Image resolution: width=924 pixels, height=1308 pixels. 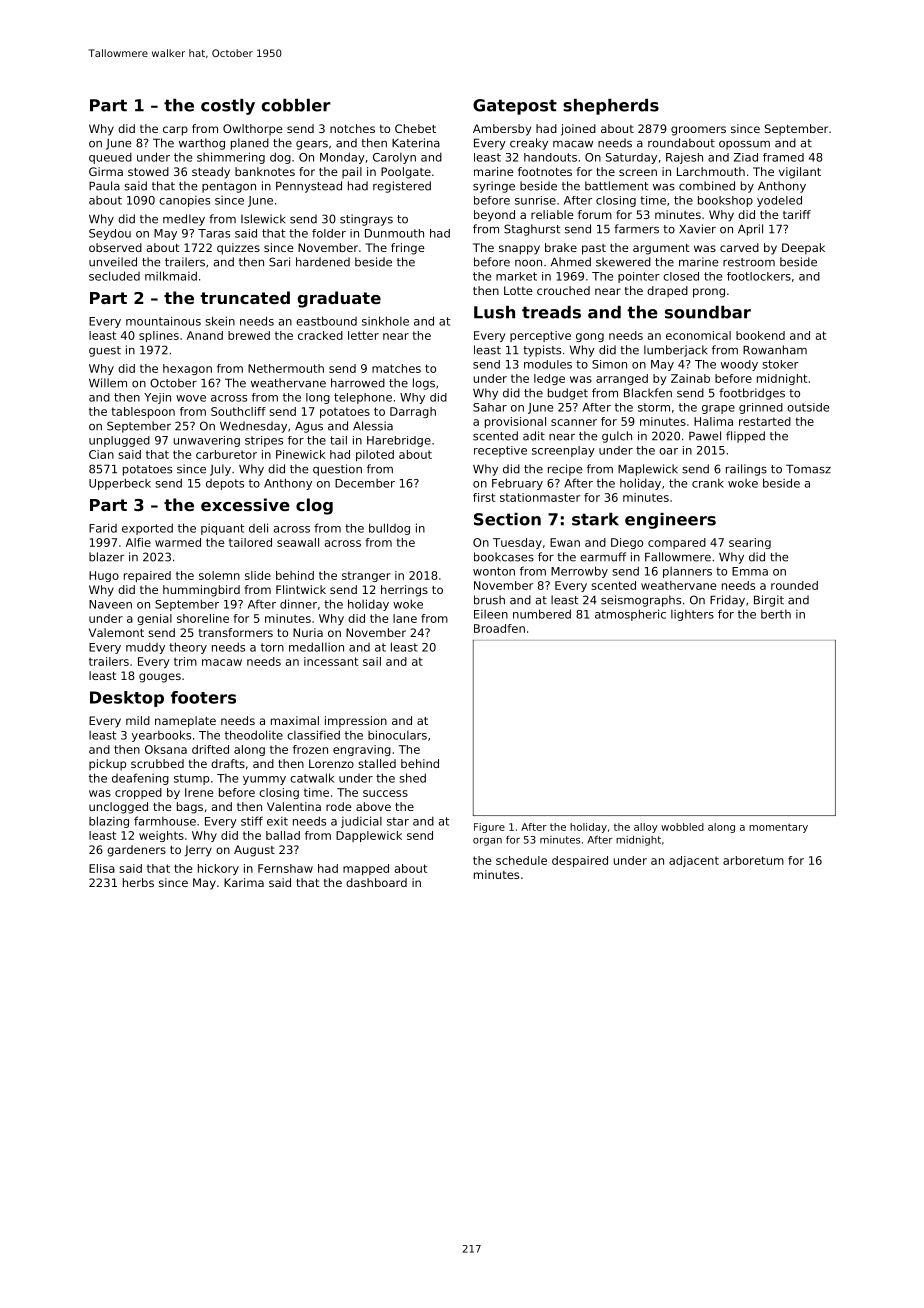 What do you see at coordinates (684, 158) in the document?
I see `Rajesh` at bounding box center [684, 158].
